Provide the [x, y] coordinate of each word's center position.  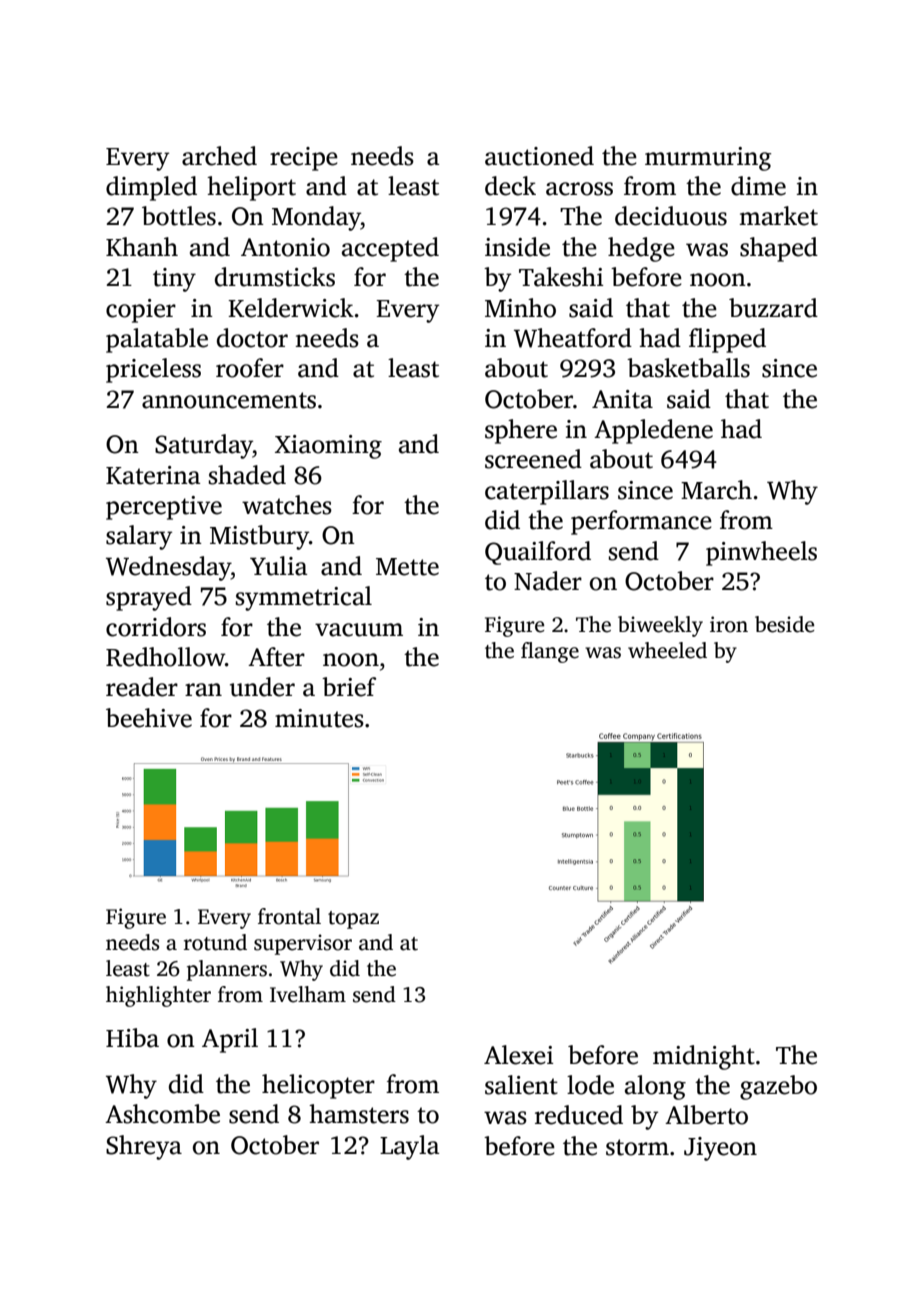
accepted [390, 249]
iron [729, 624]
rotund [215, 942]
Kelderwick [291, 308]
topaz [353, 920]
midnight [704, 1057]
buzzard [773, 308]
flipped [727, 340]
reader [142, 687]
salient [521, 1085]
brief [349, 687]
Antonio [285, 247]
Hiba [132, 1038]
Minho [520, 308]
